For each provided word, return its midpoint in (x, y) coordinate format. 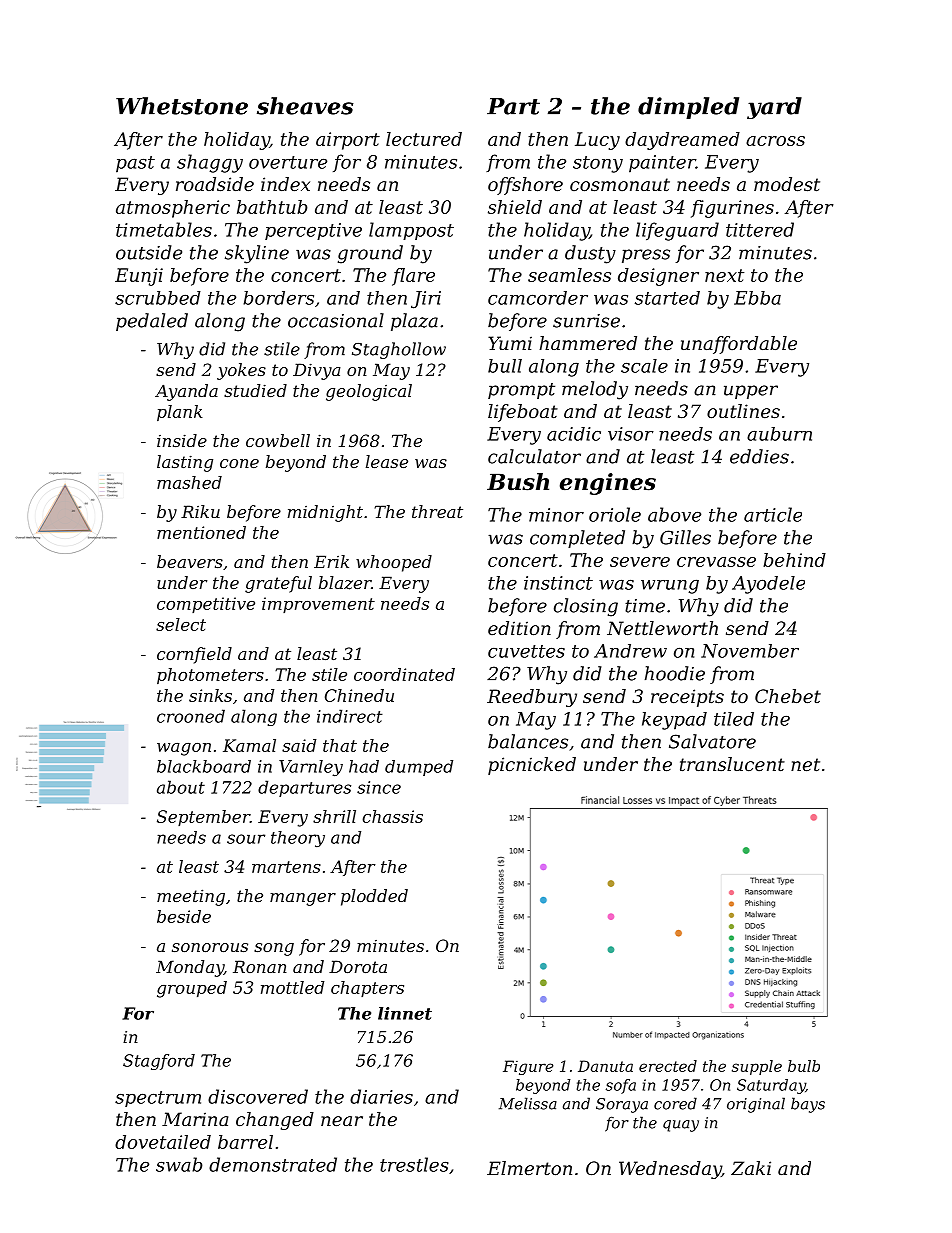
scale (644, 366)
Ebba (757, 298)
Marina (195, 1119)
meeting (191, 897)
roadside (215, 184)
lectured (424, 139)
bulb (804, 1066)
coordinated (404, 674)
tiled (734, 719)
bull (505, 366)
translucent (732, 764)
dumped (419, 768)
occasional (336, 320)
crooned (191, 716)
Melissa (528, 1103)
